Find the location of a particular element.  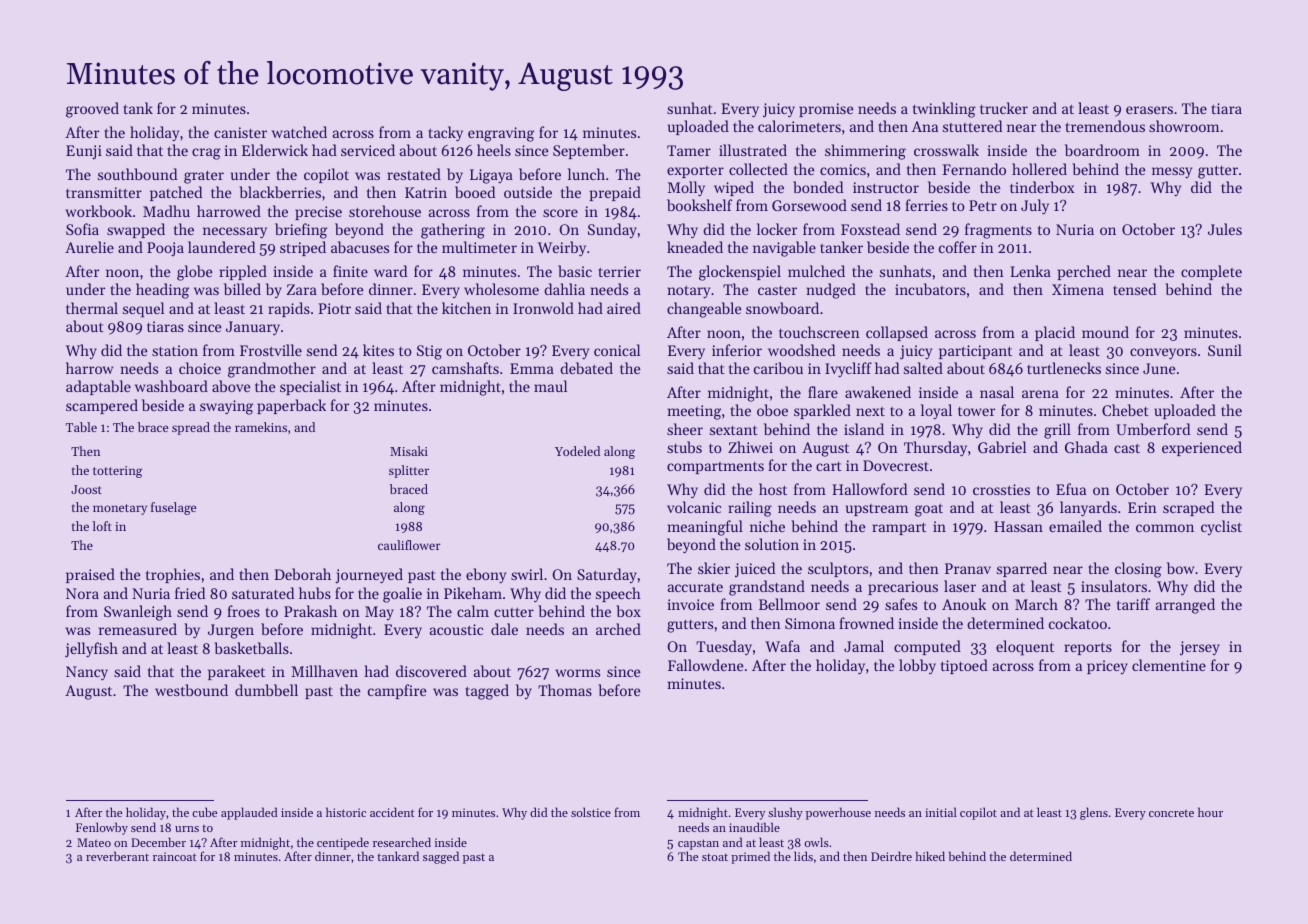

niche is located at coordinates (767, 526).
